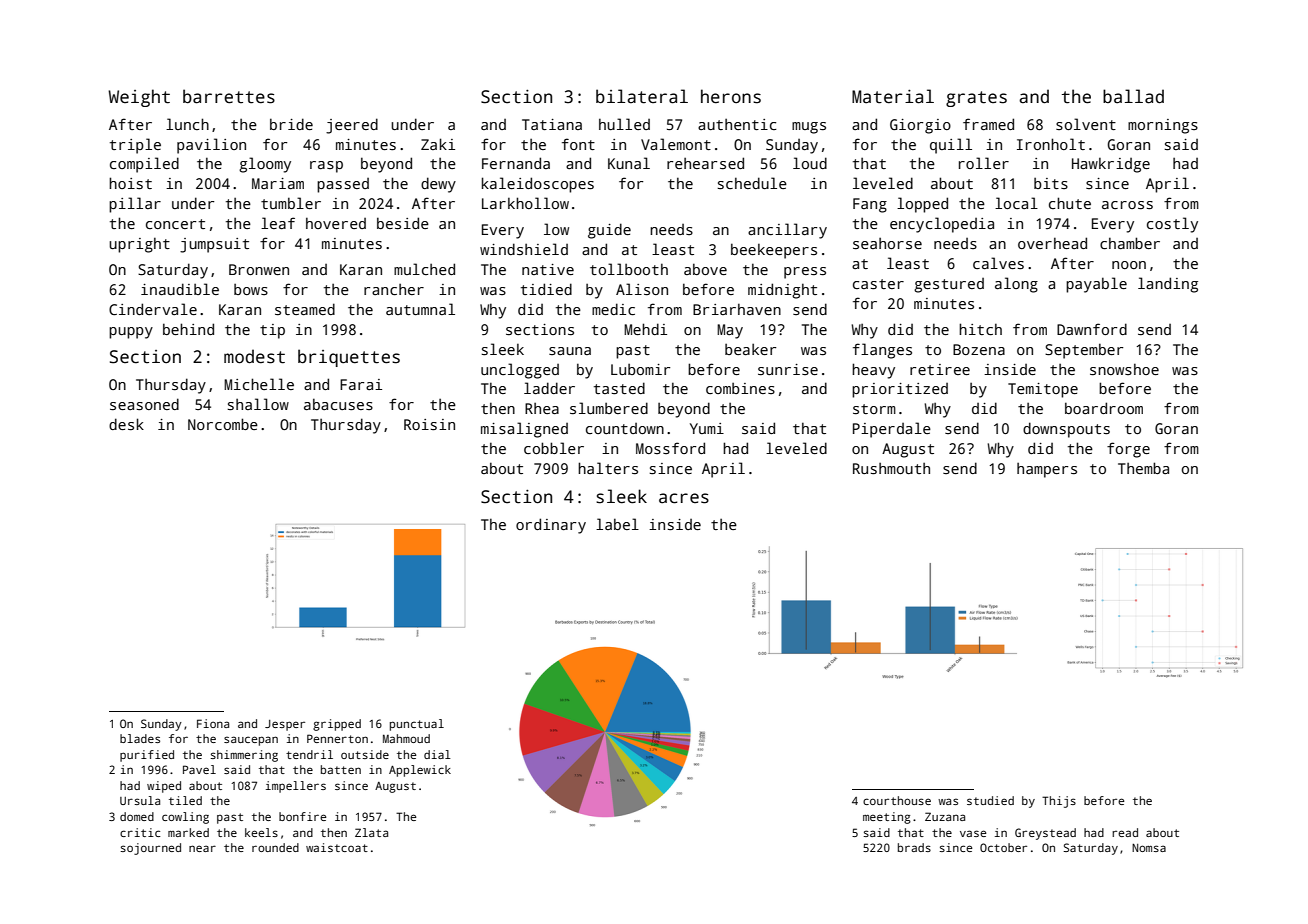 This screenshot has width=1308, height=924. Describe the element at coordinates (940, 369) in the screenshot. I see `retiree` at that location.
